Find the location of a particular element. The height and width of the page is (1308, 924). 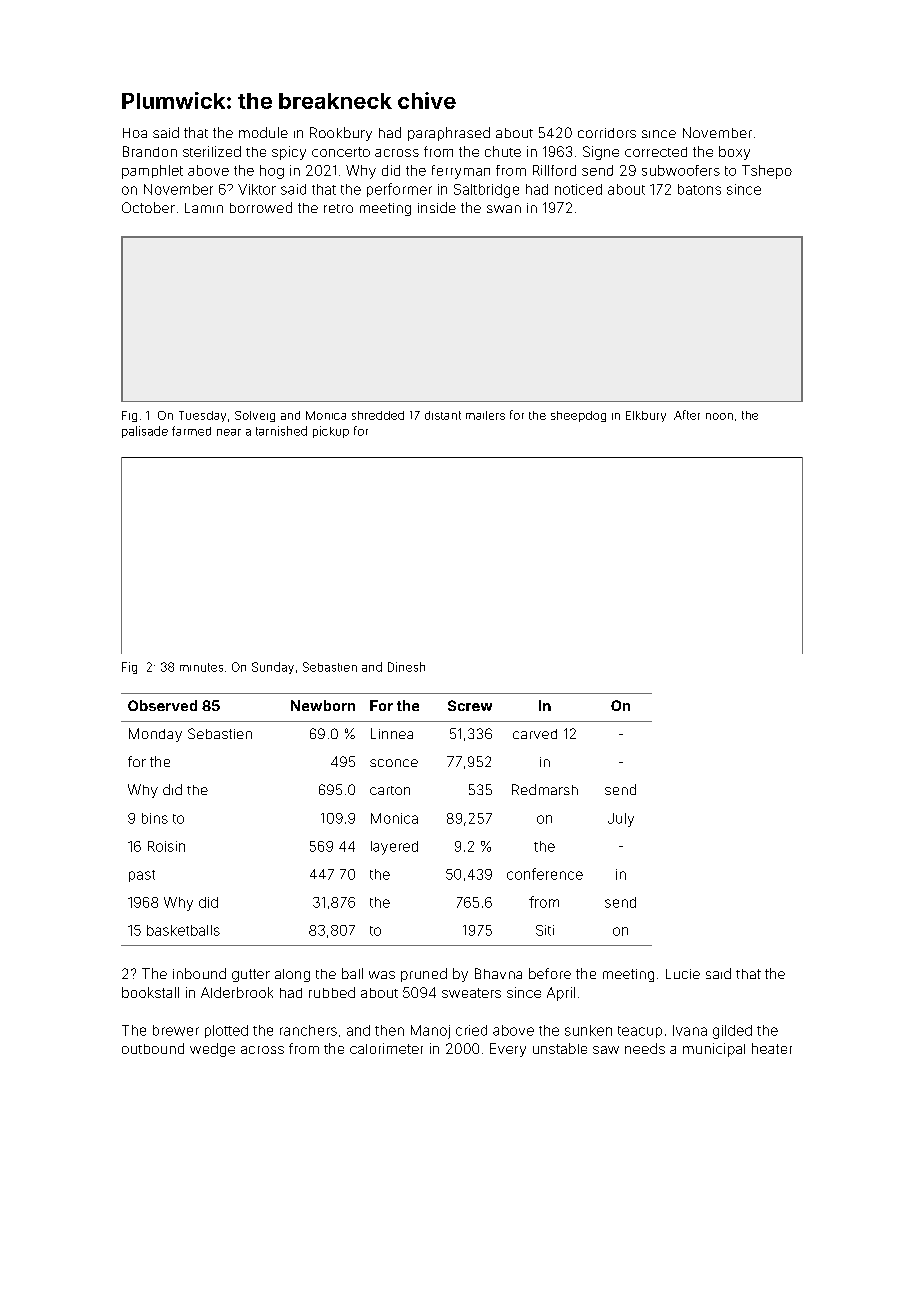

noon is located at coordinates (719, 416).
